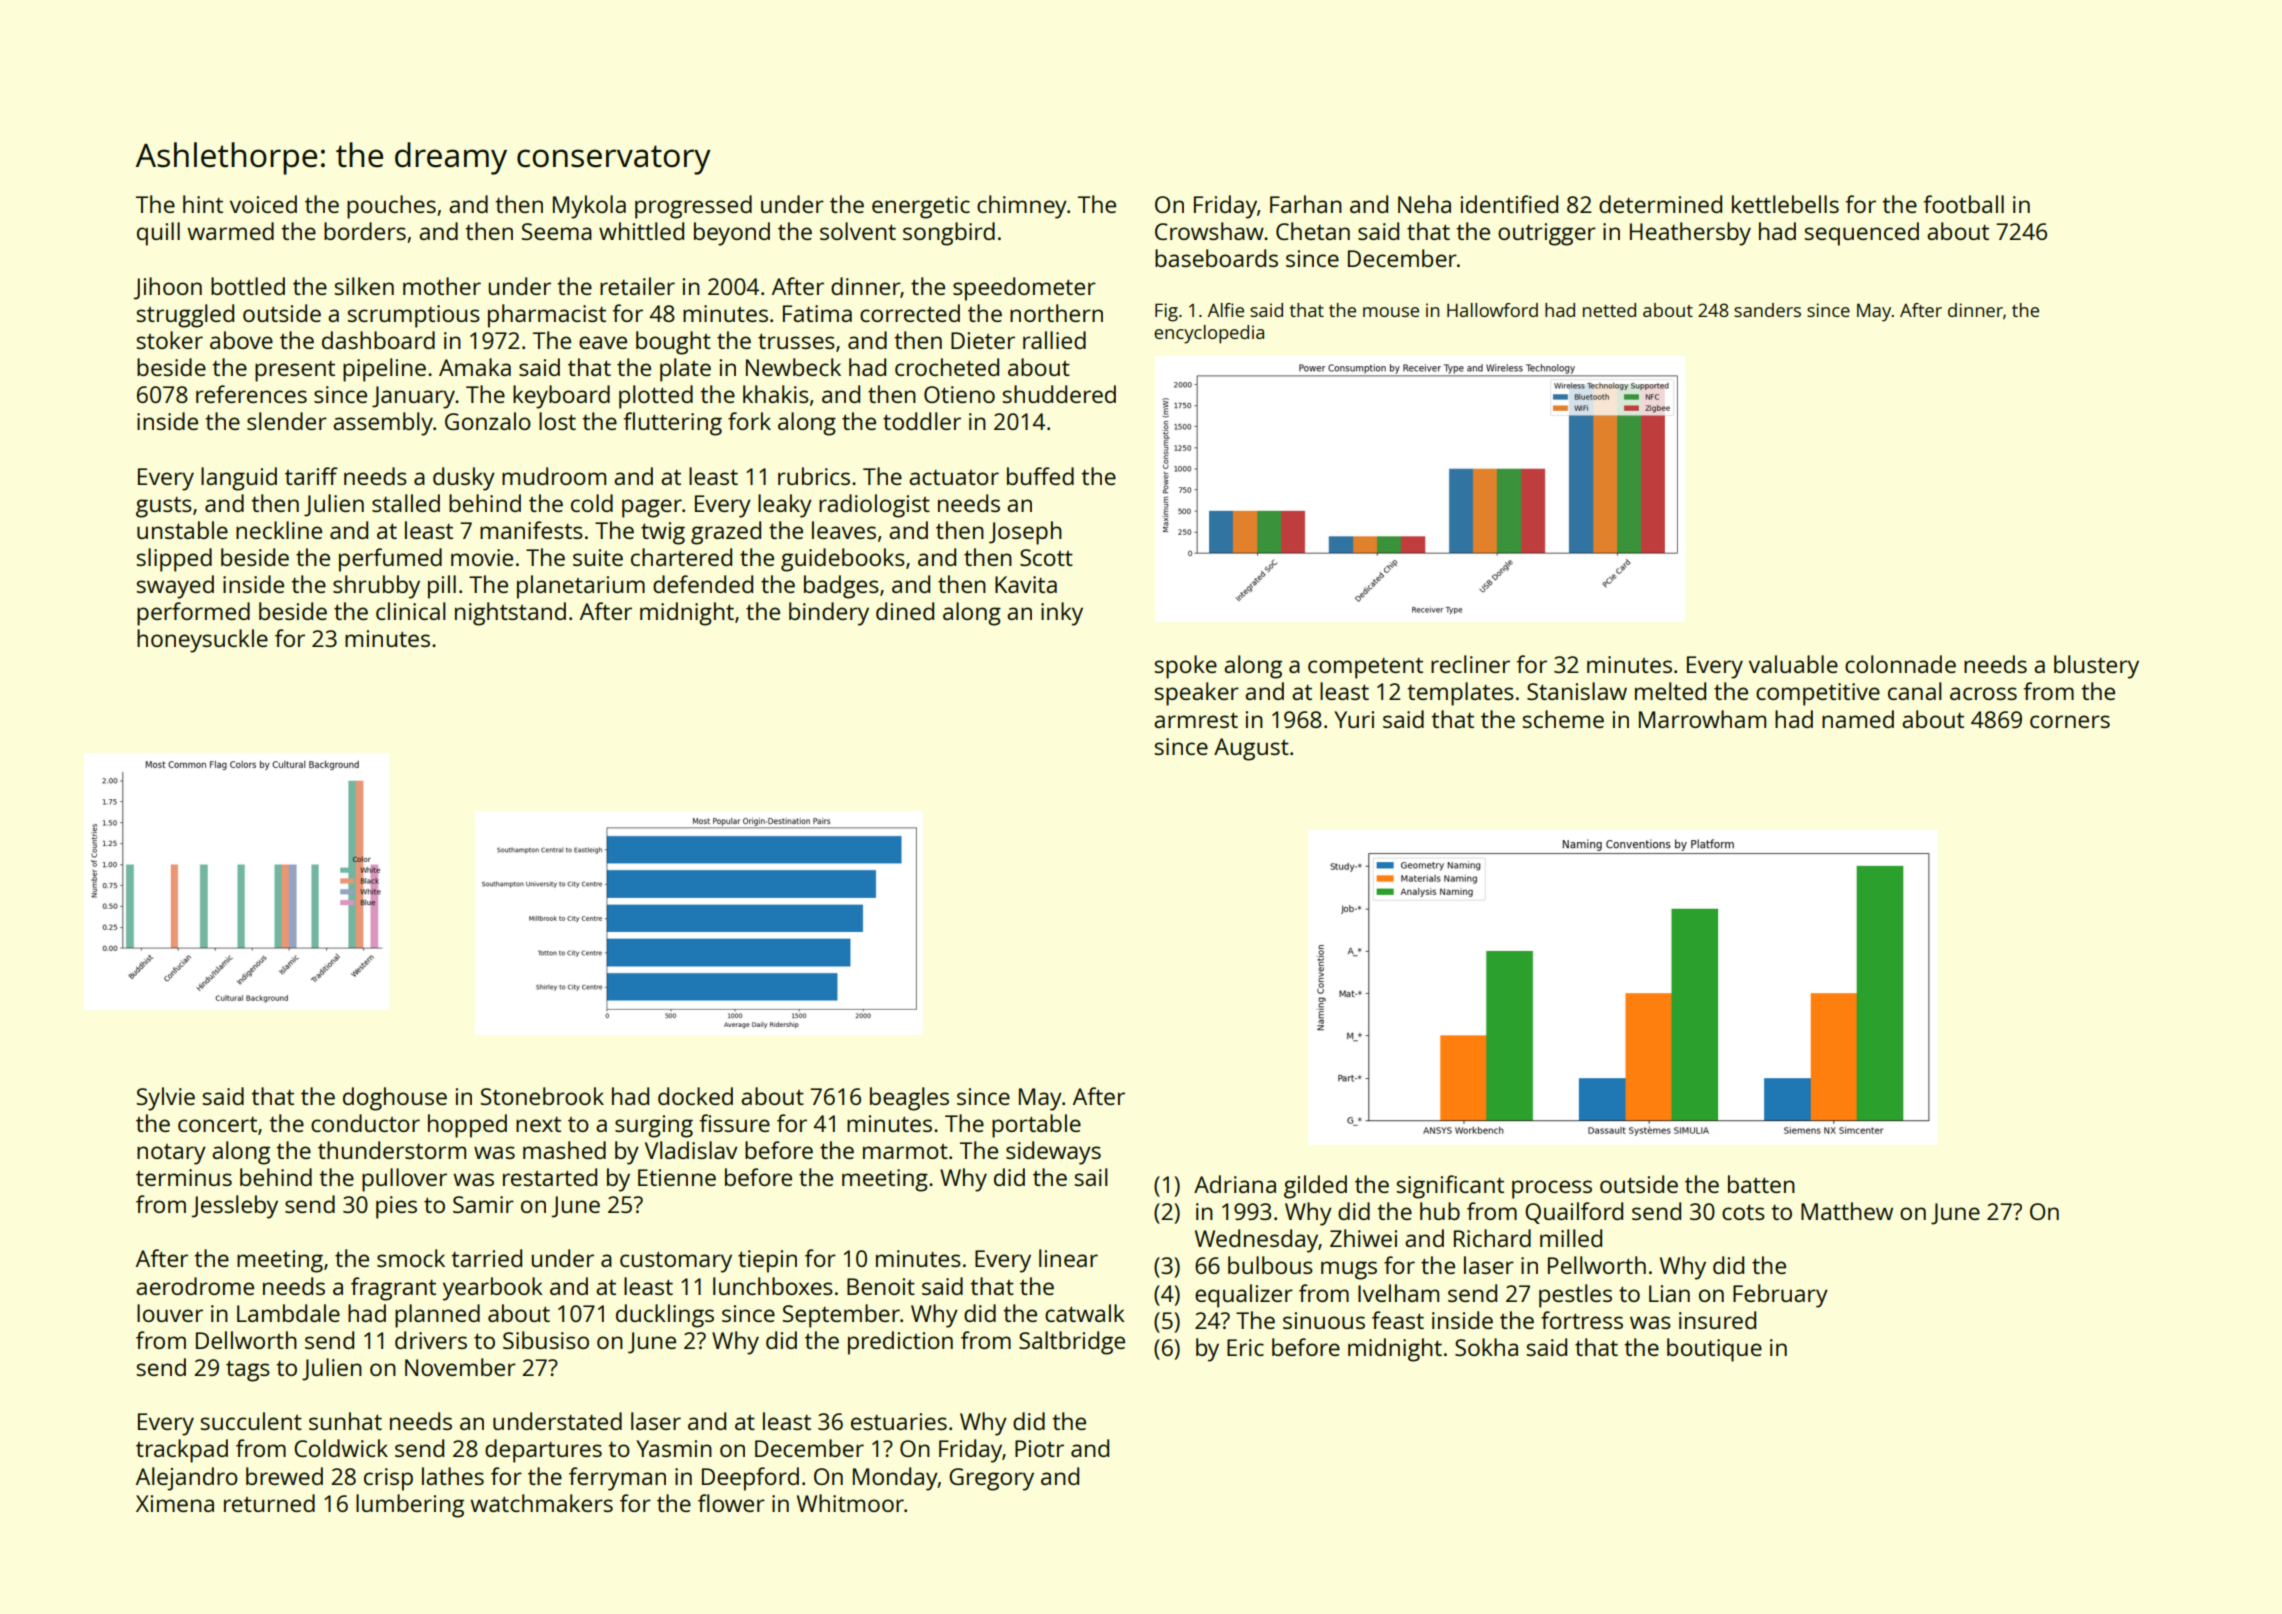  I want to click on football, so click(1964, 204).
